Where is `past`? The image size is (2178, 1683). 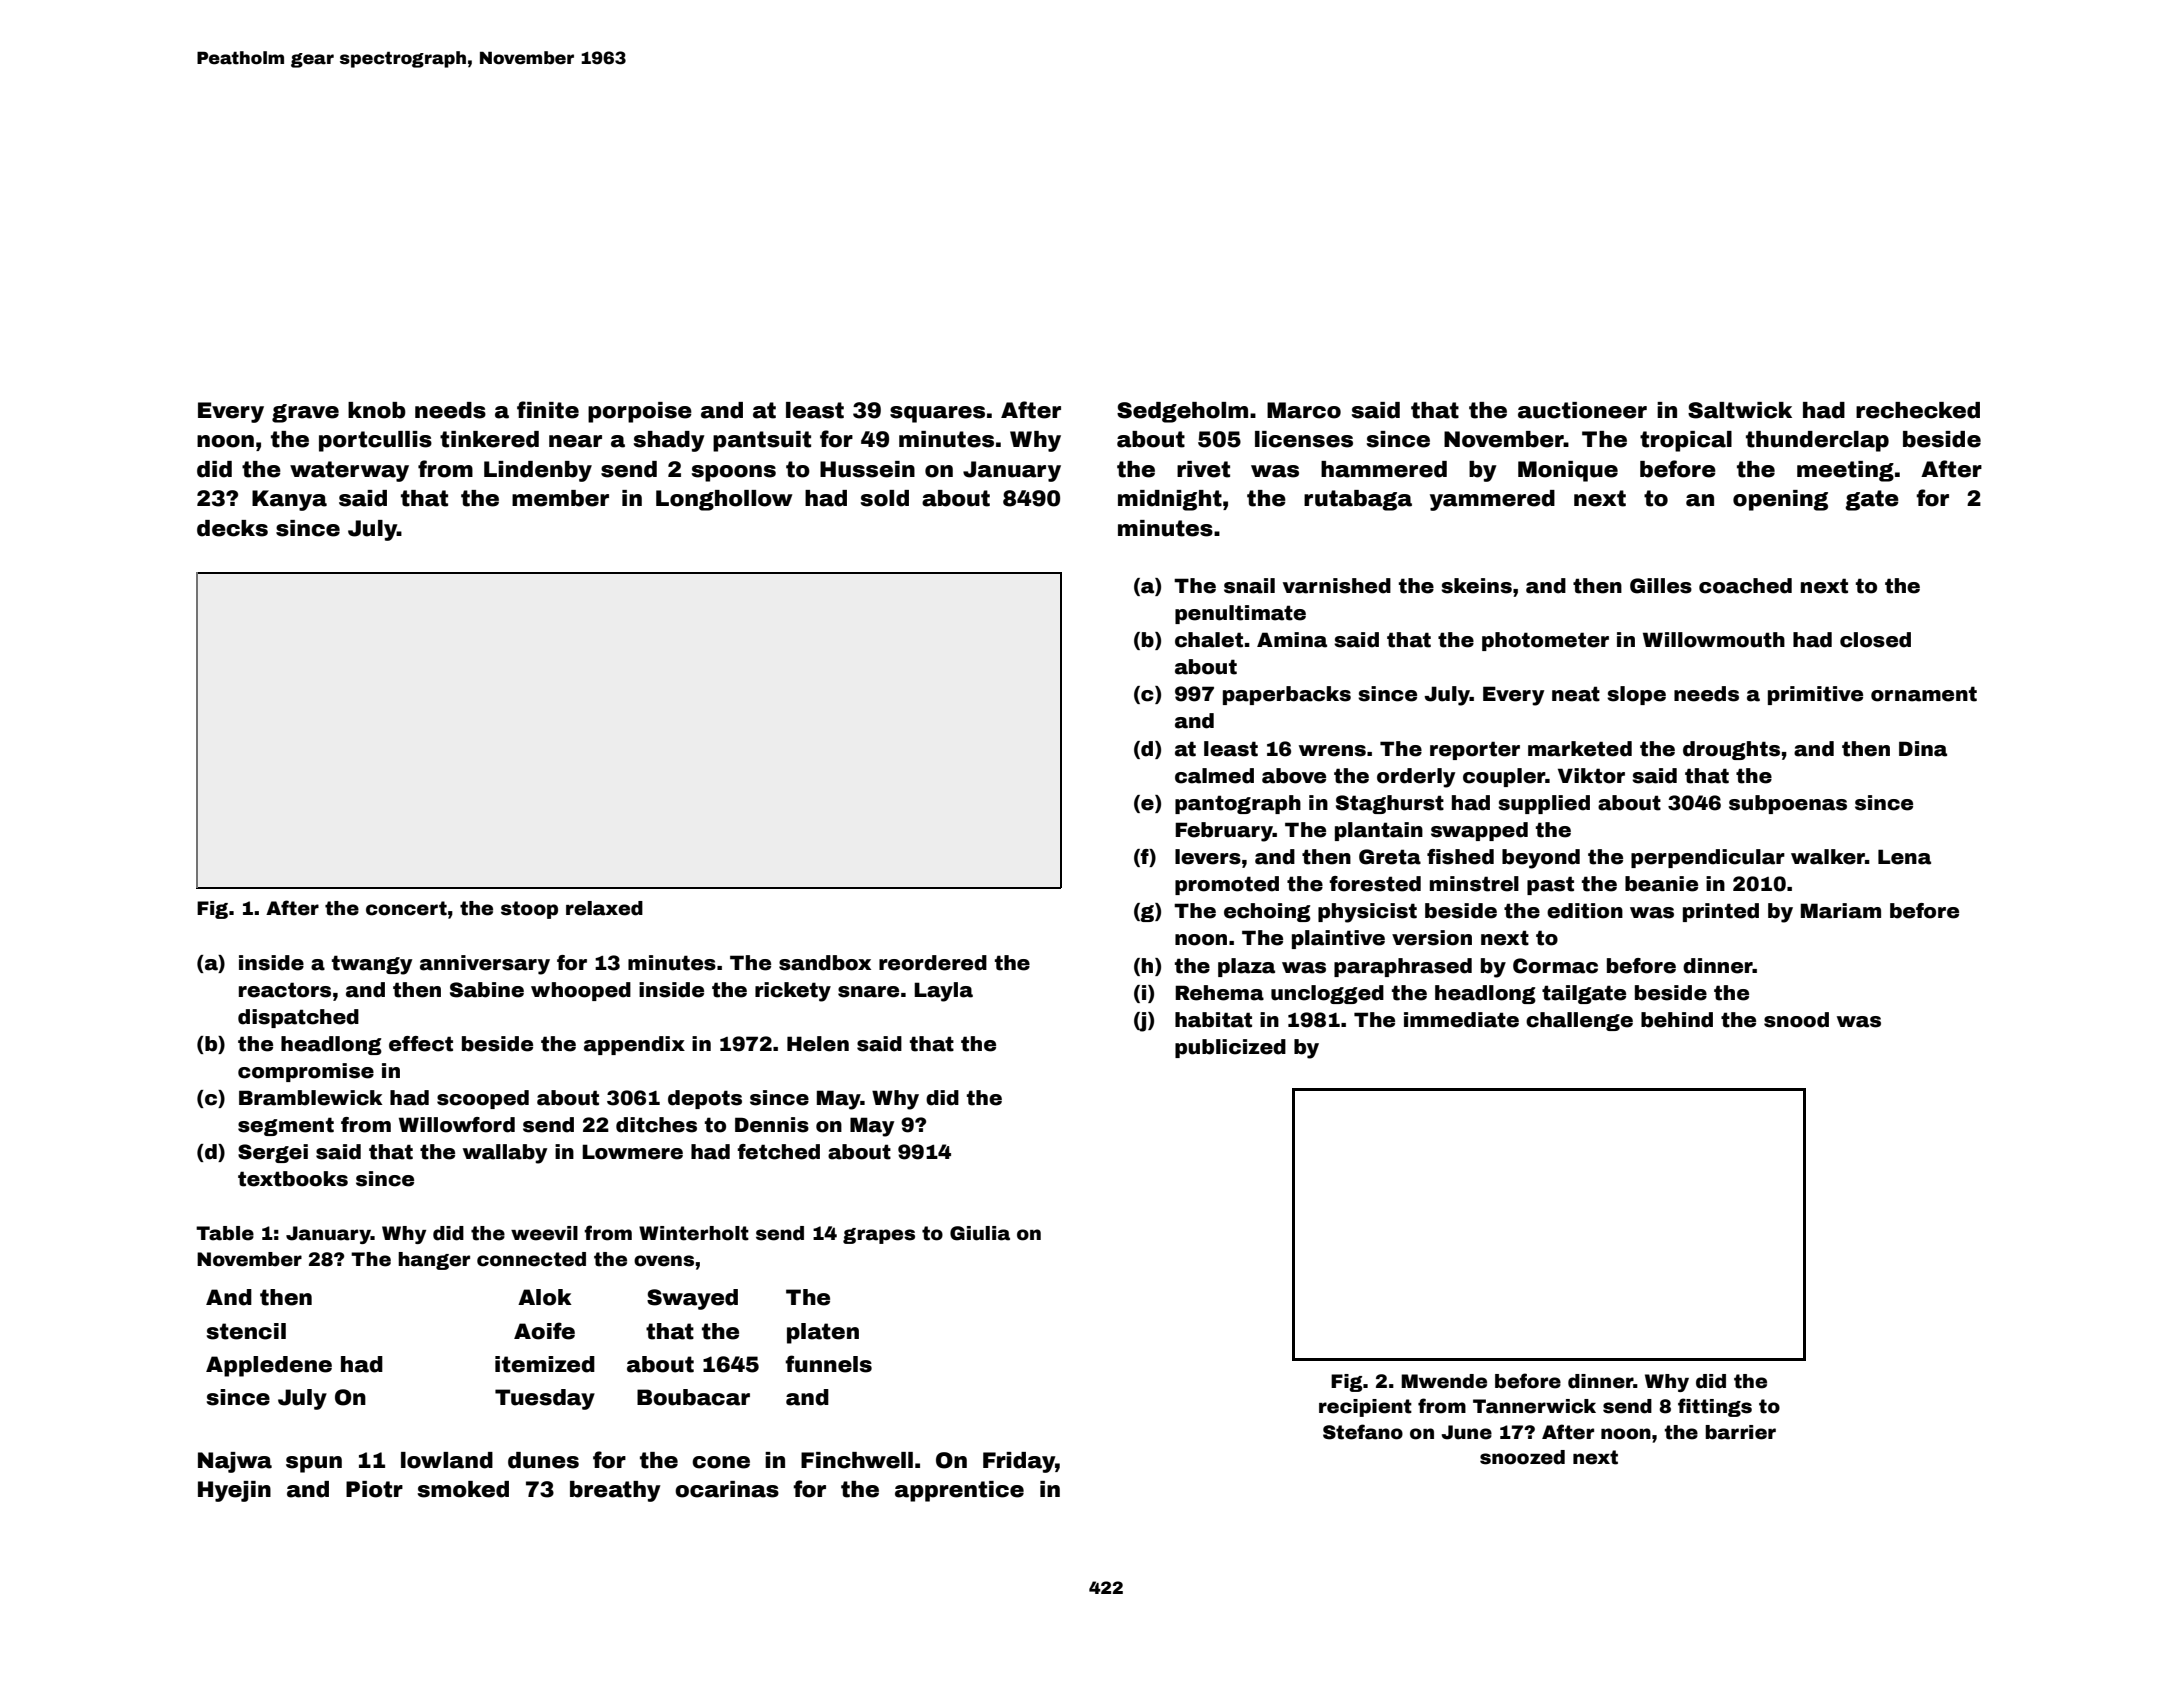 past is located at coordinates (1550, 885).
